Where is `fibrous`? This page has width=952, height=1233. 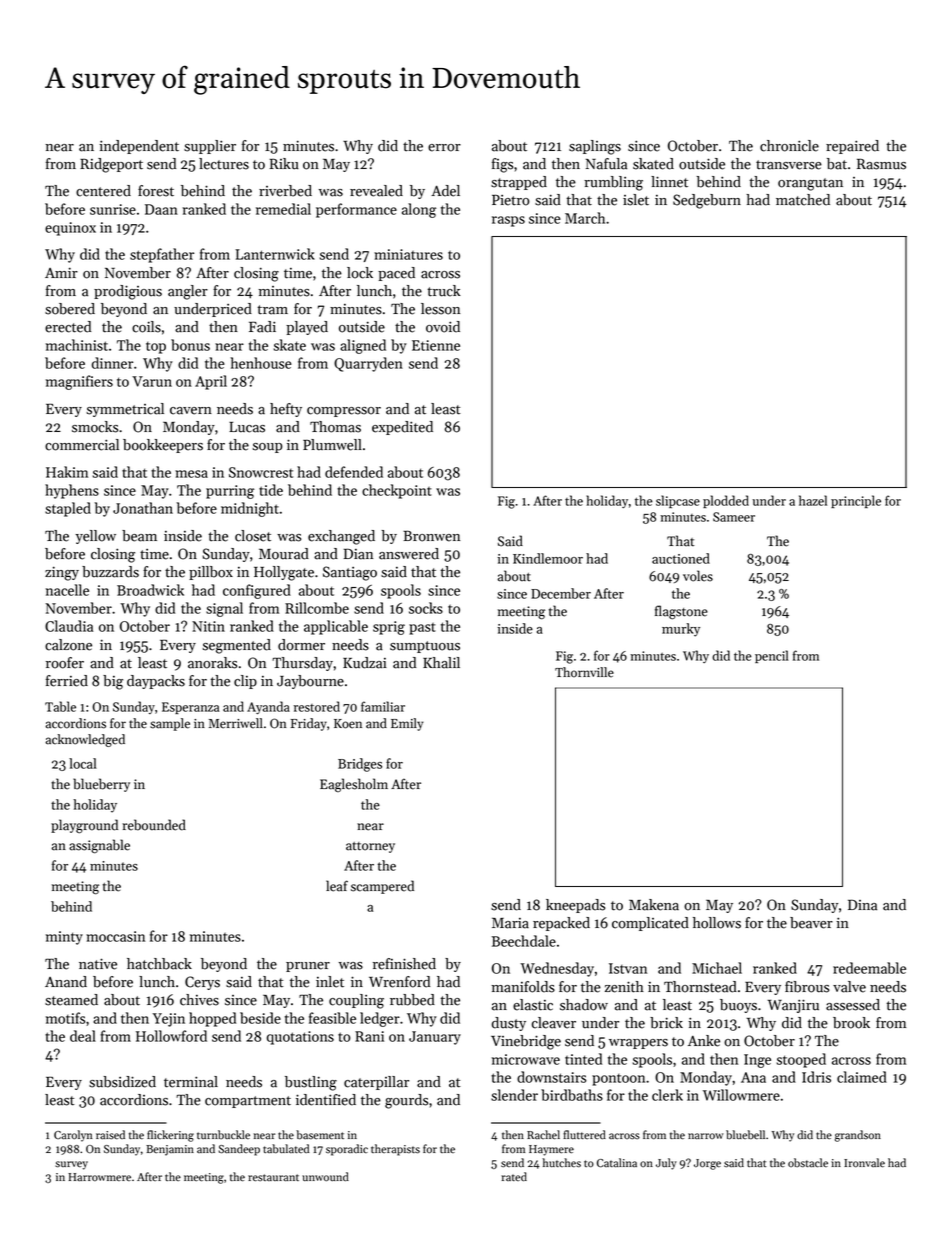 fibrous is located at coordinates (807, 987).
